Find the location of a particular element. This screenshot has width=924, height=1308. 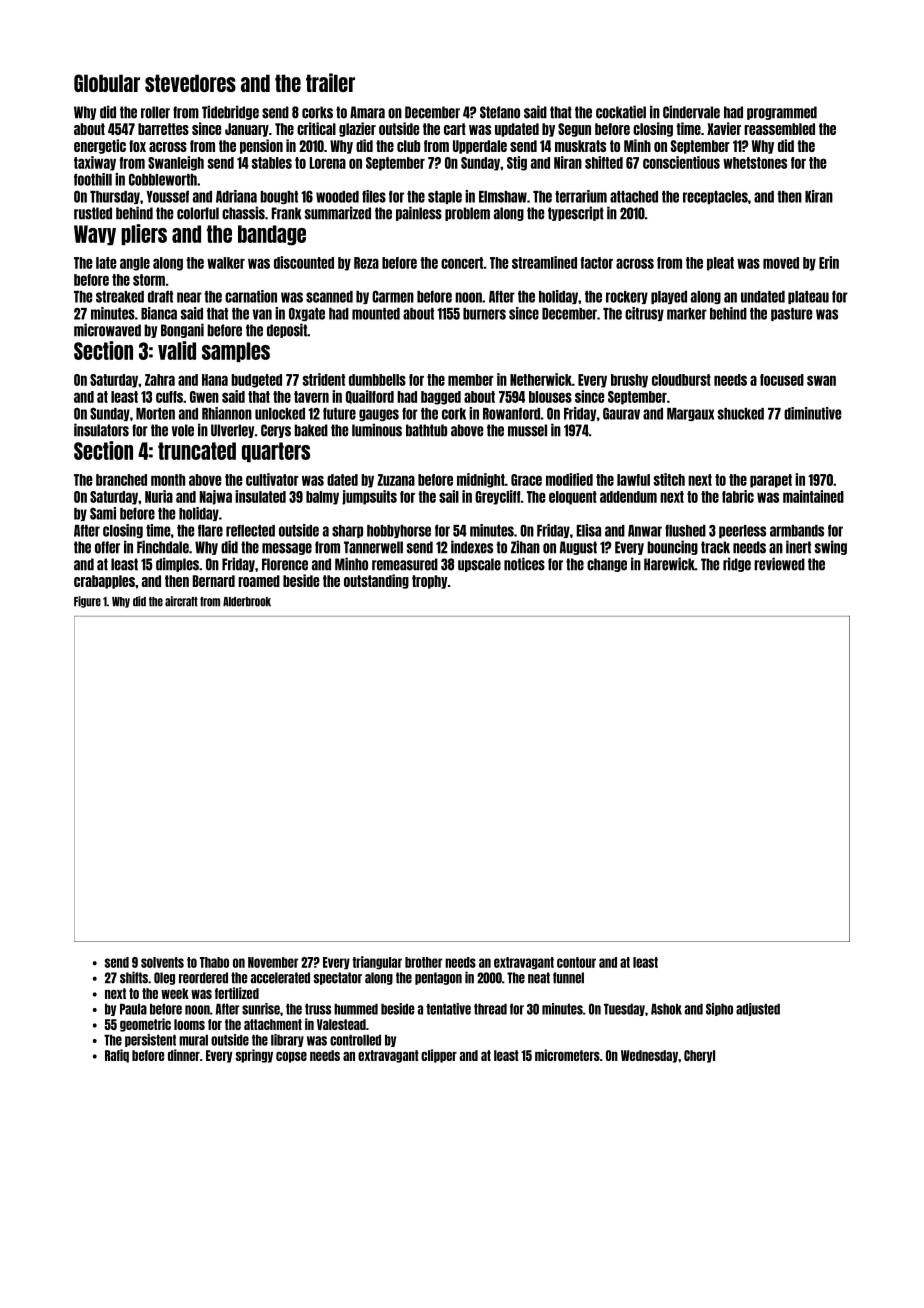

Gaurav is located at coordinates (621, 413).
